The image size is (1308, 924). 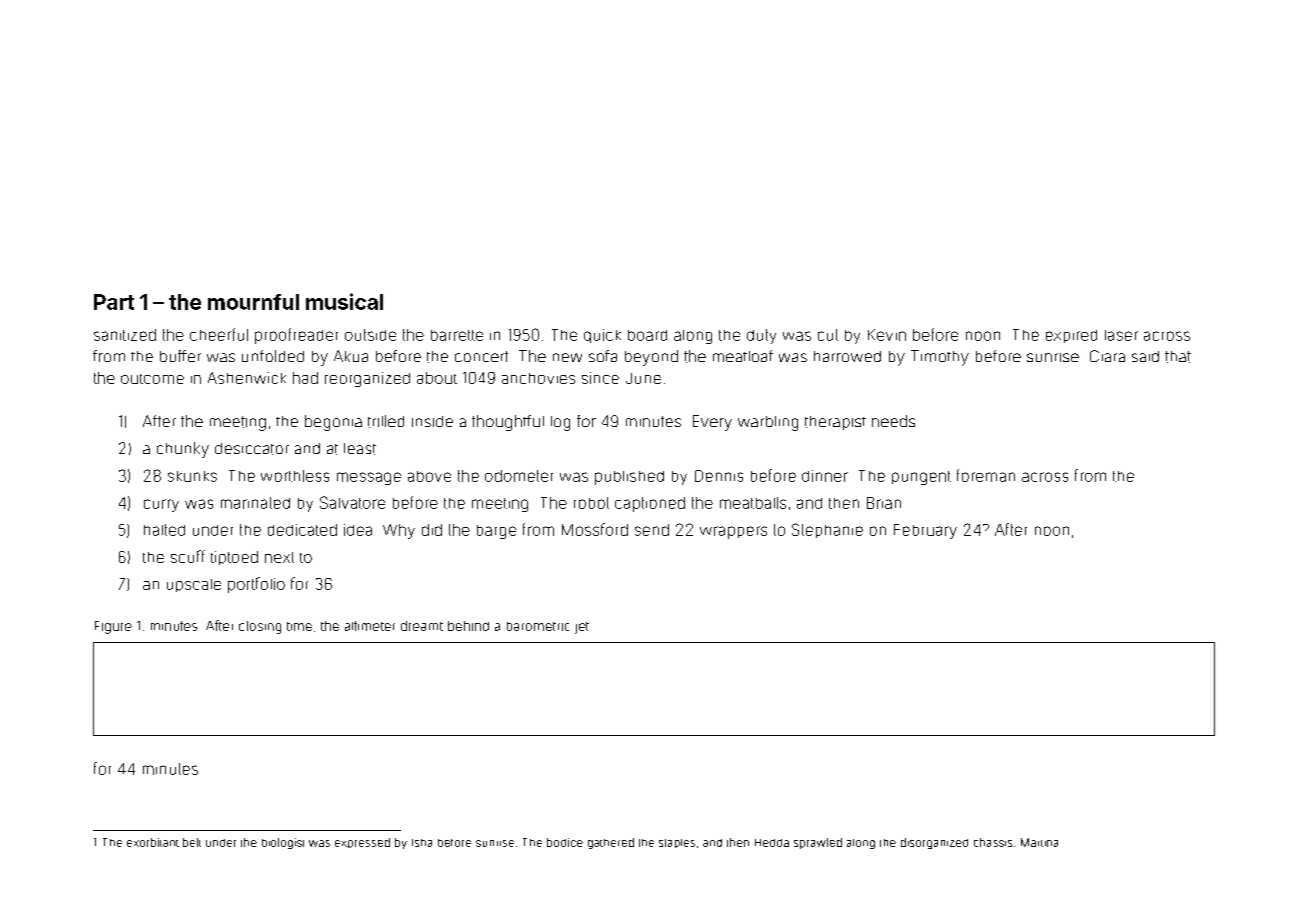 What do you see at coordinates (260, 627) in the screenshot?
I see `closing` at bounding box center [260, 627].
